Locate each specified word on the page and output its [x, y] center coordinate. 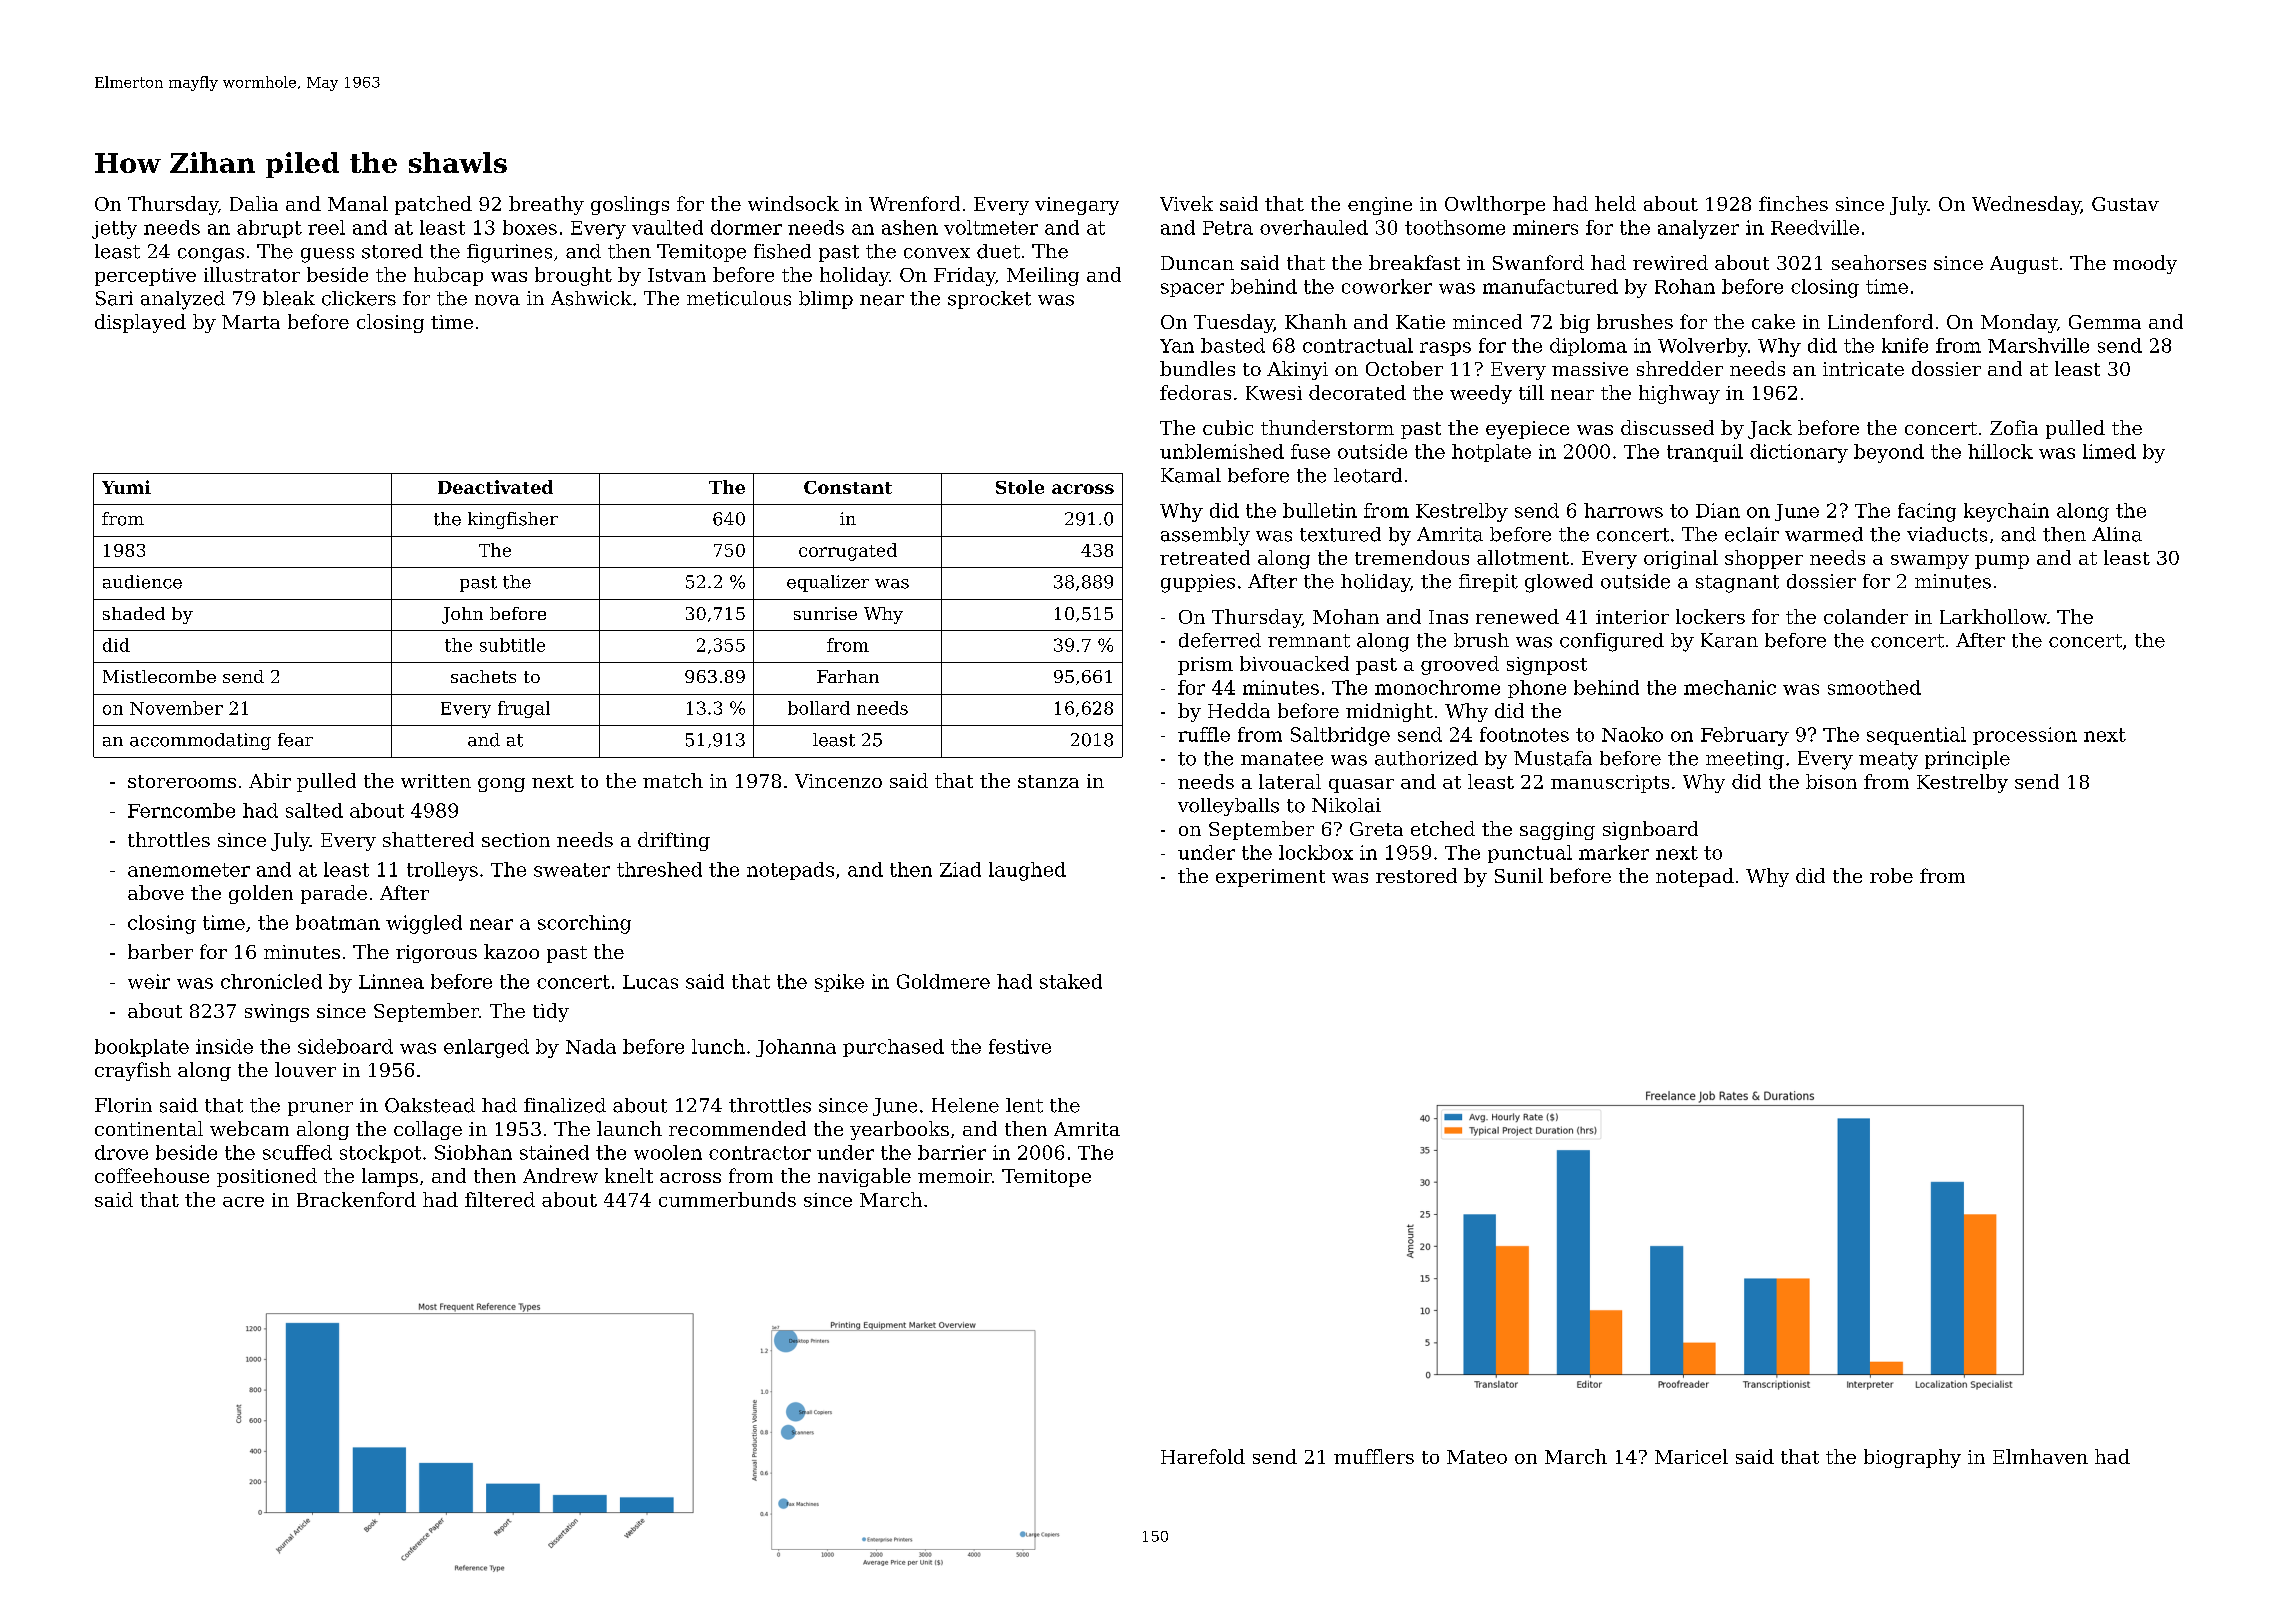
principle [1967, 760]
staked [1071, 981]
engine [1380, 206]
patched [433, 205]
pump [2002, 562]
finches [1793, 203]
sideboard [345, 1046]
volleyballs [1228, 807]
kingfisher [513, 520]
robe [1891, 875]
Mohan [1346, 616]
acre [243, 1202]
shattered [428, 839]
